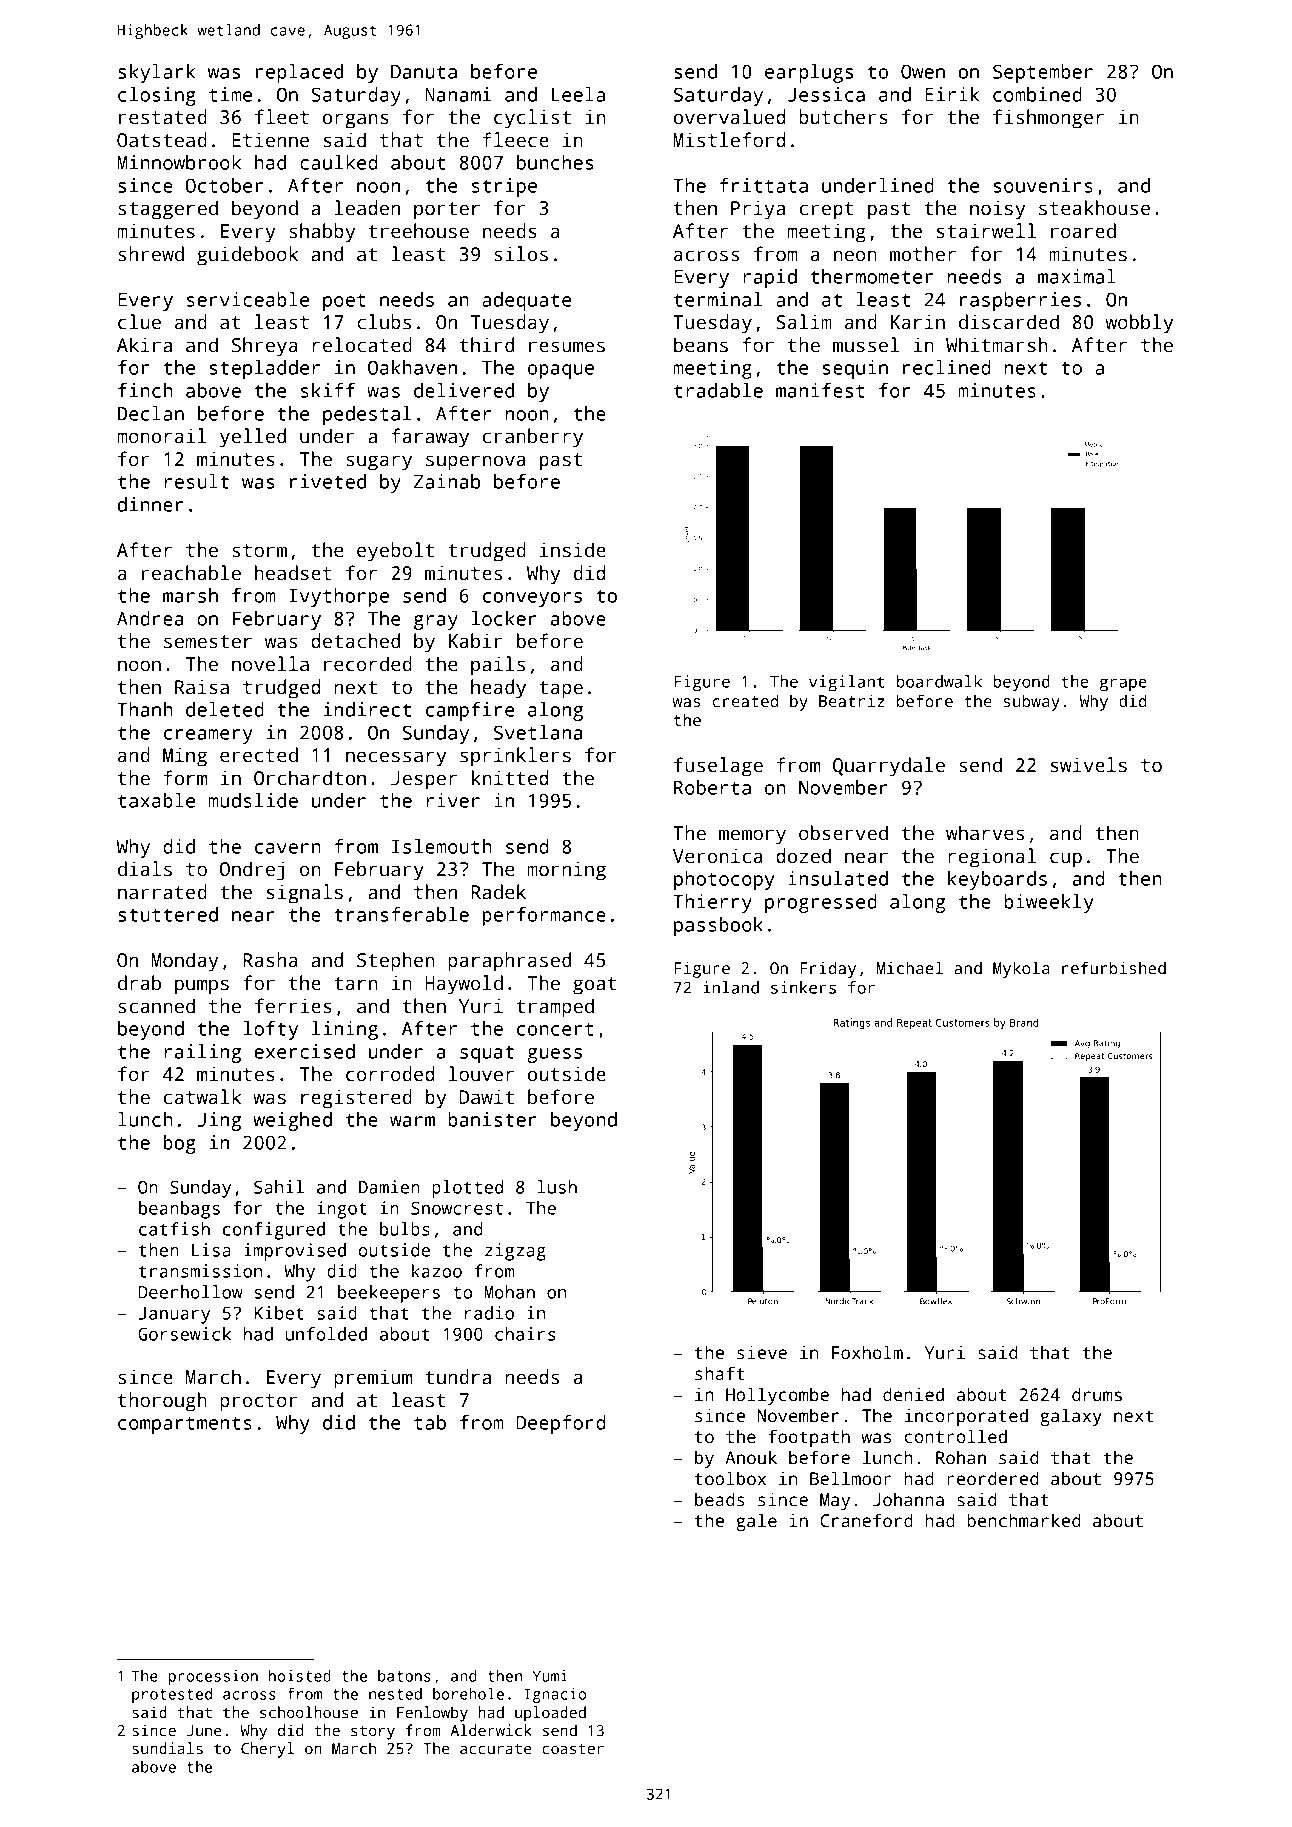 The width and height of the screenshot is (1292, 1827). Describe the element at coordinates (729, 140) in the screenshot. I see `Mistleford` at that location.
